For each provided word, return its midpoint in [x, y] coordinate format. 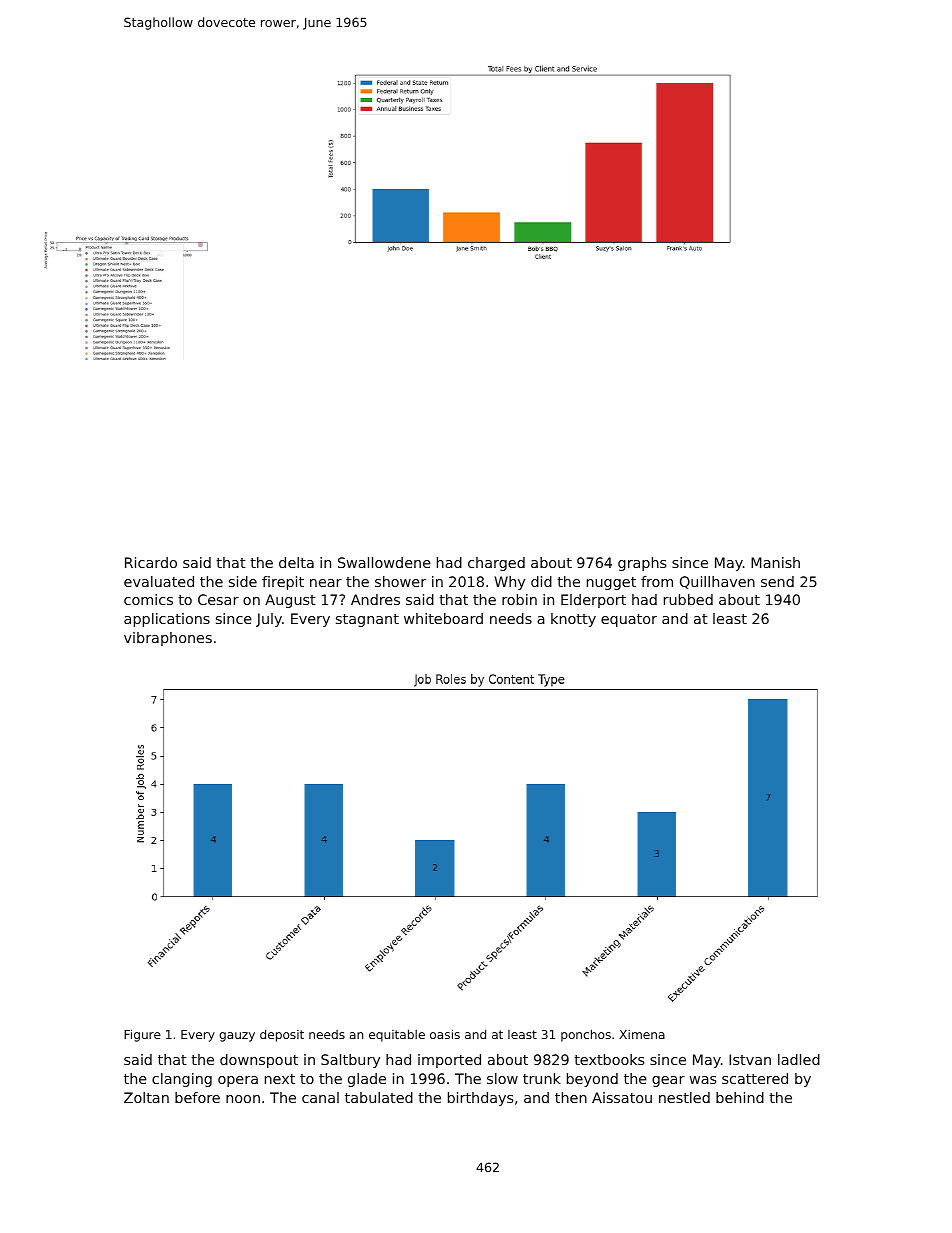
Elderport [593, 601]
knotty [573, 620]
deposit [282, 1035]
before [197, 1097]
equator [629, 620]
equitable [397, 1035]
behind [740, 1097]
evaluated [159, 581]
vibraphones [168, 639]
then [571, 1097]
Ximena [642, 1034]
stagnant [367, 620]
